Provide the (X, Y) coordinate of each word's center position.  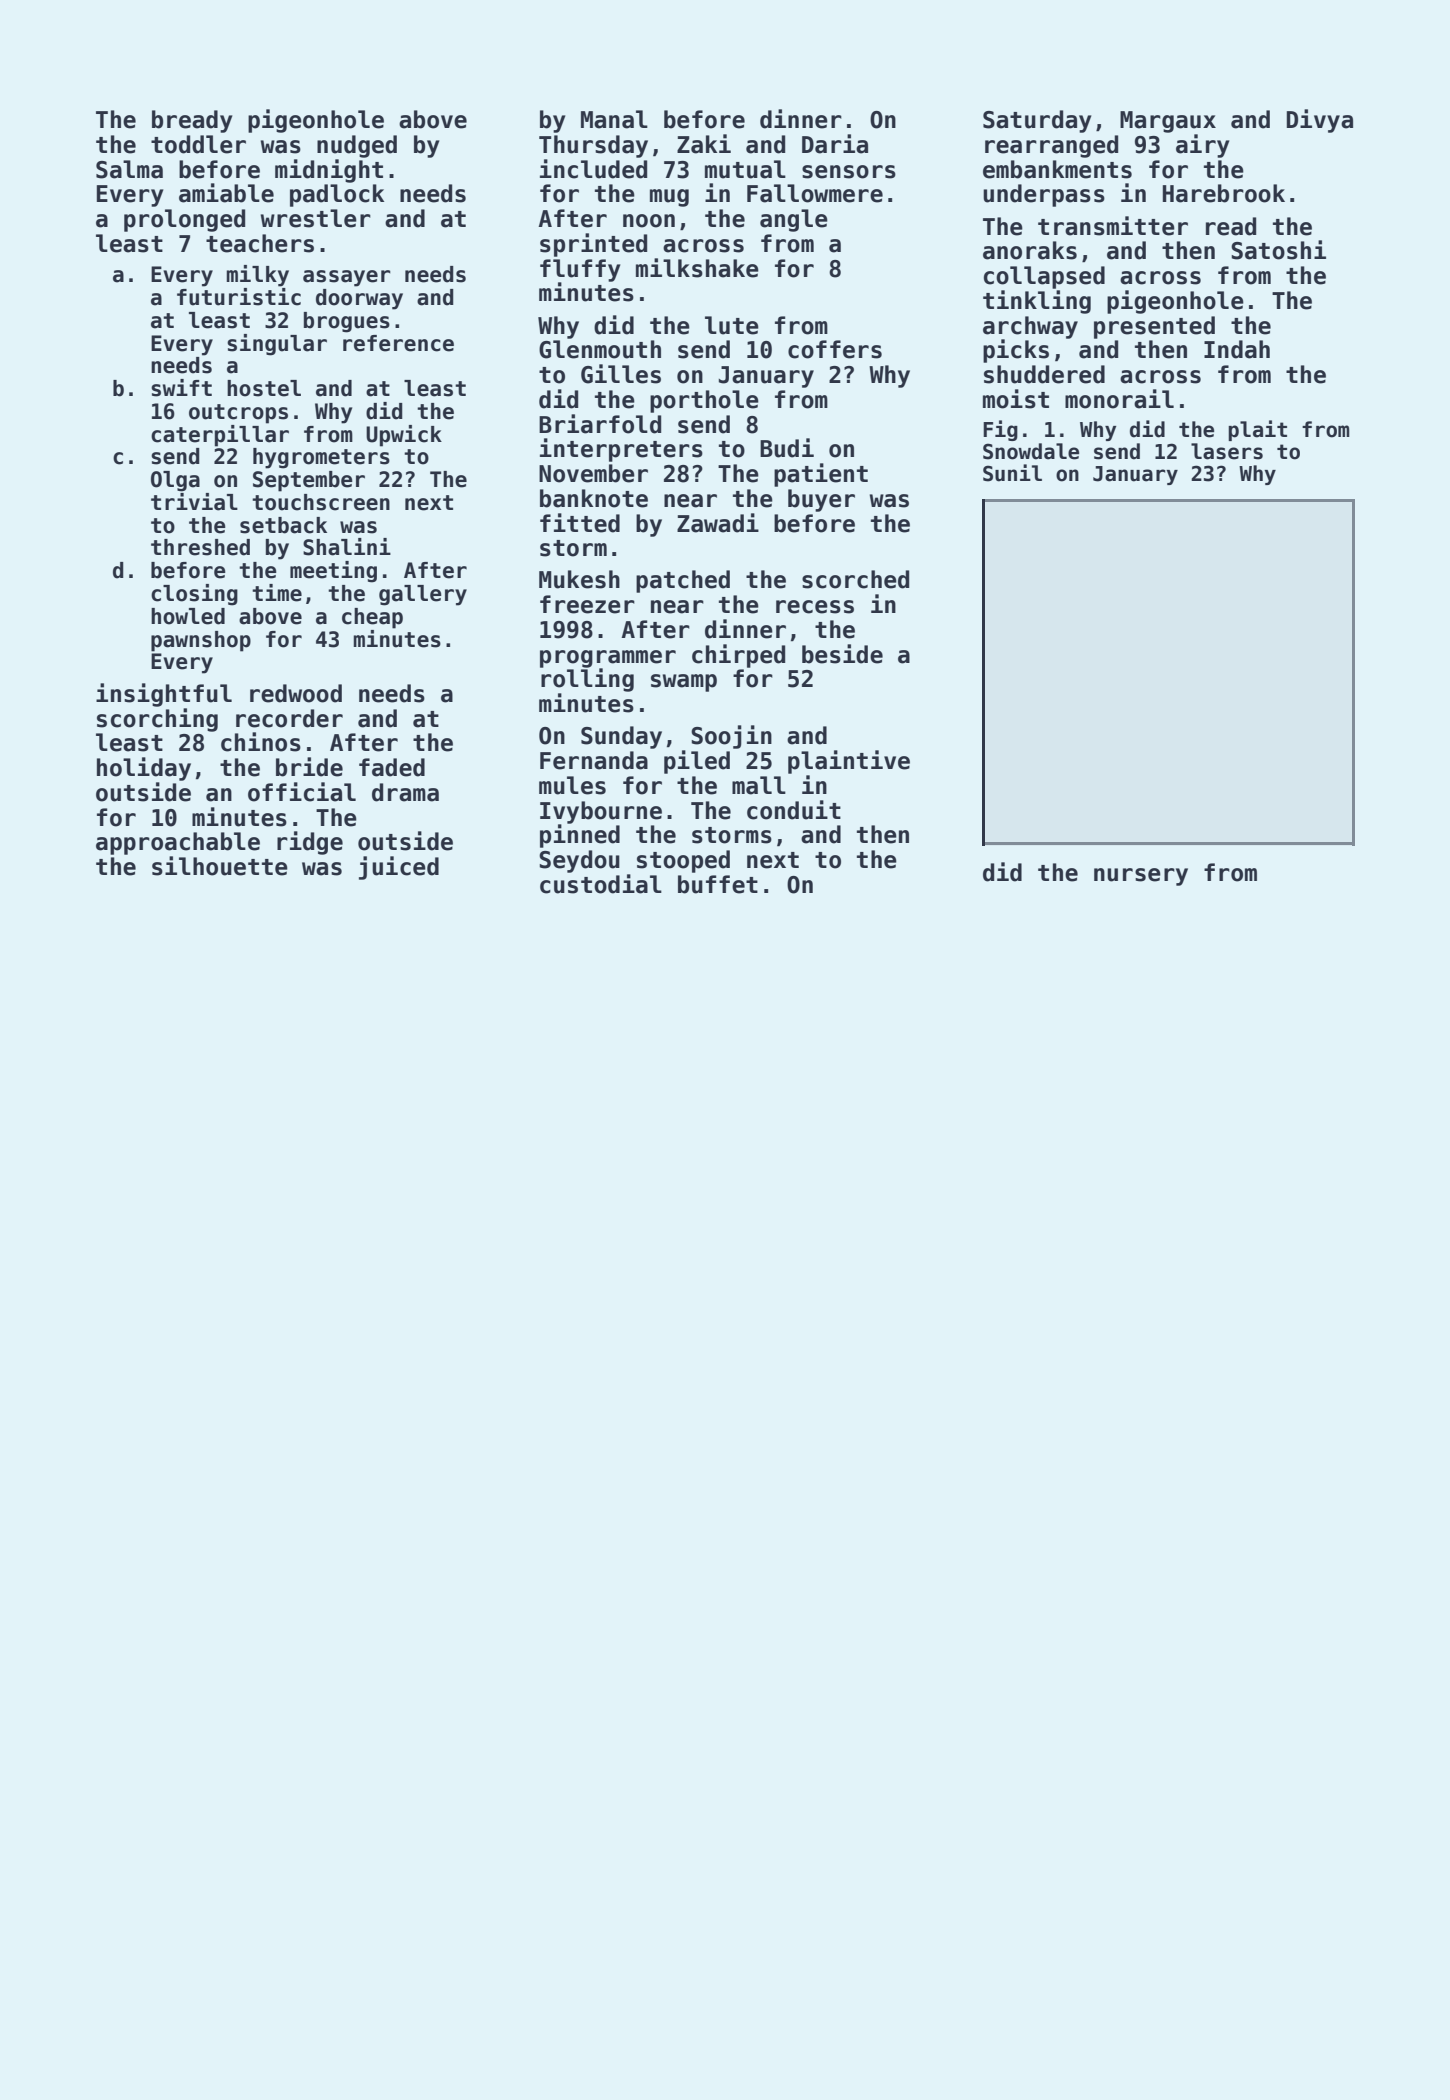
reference (398, 343)
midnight (329, 171)
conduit (794, 810)
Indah (1237, 349)
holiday (144, 769)
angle (794, 220)
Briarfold (600, 424)
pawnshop (201, 641)
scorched (855, 579)
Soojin (731, 737)
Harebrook (1224, 193)
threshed (200, 547)
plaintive (849, 762)
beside (842, 654)
